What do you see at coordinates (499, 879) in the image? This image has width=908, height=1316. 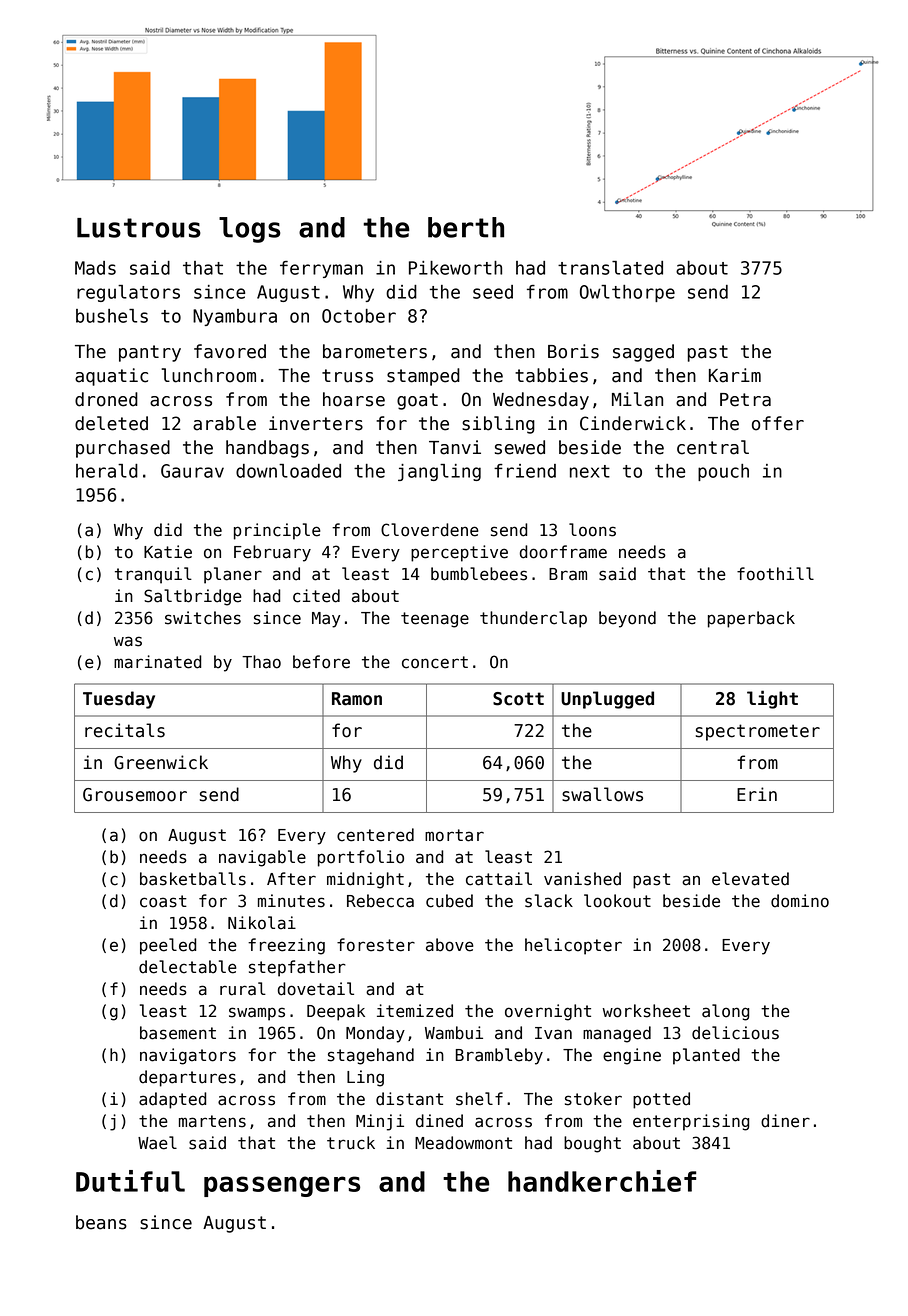 I see `cattail` at bounding box center [499, 879].
